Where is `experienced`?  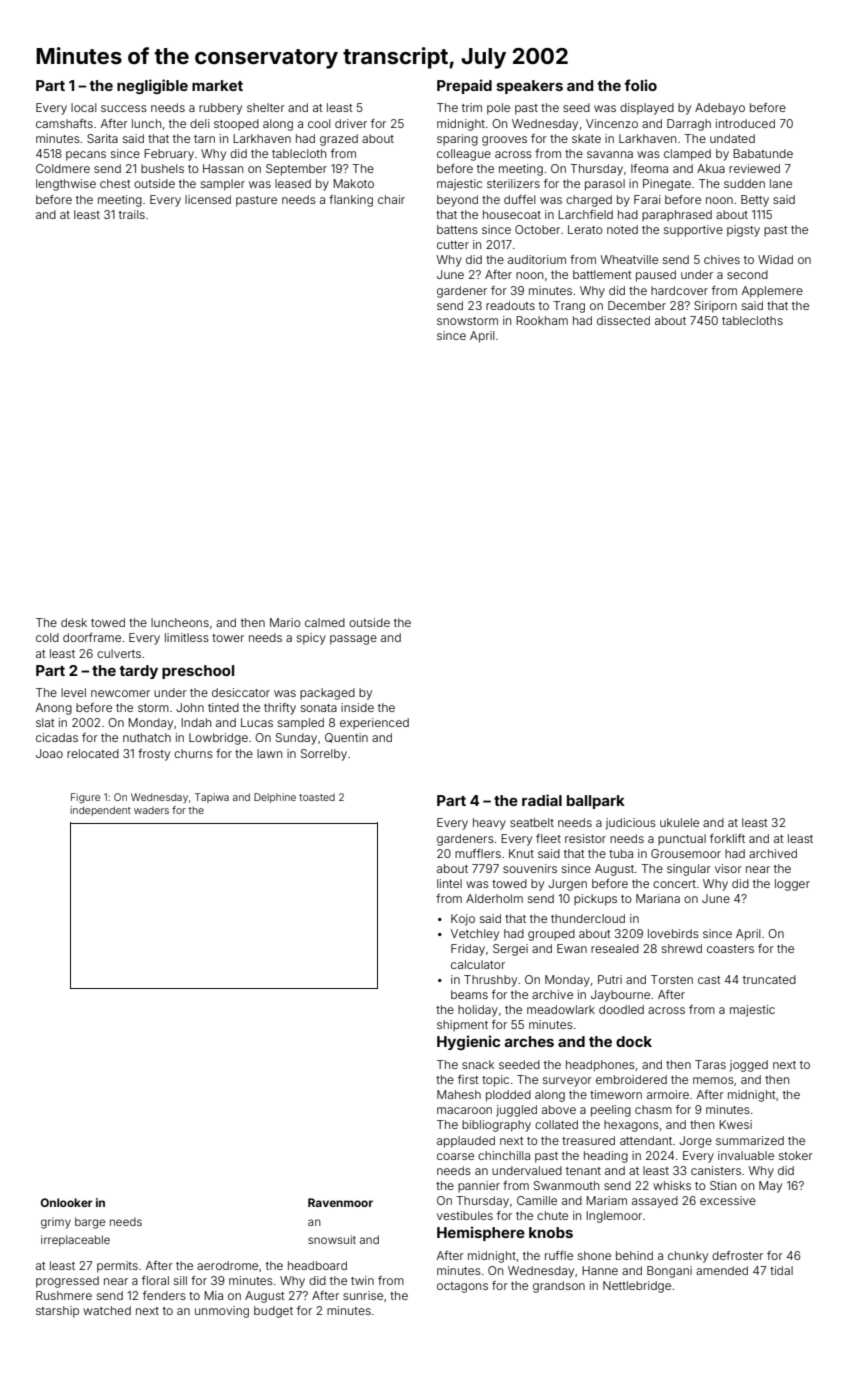
experienced is located at coordinates (374, 724).
